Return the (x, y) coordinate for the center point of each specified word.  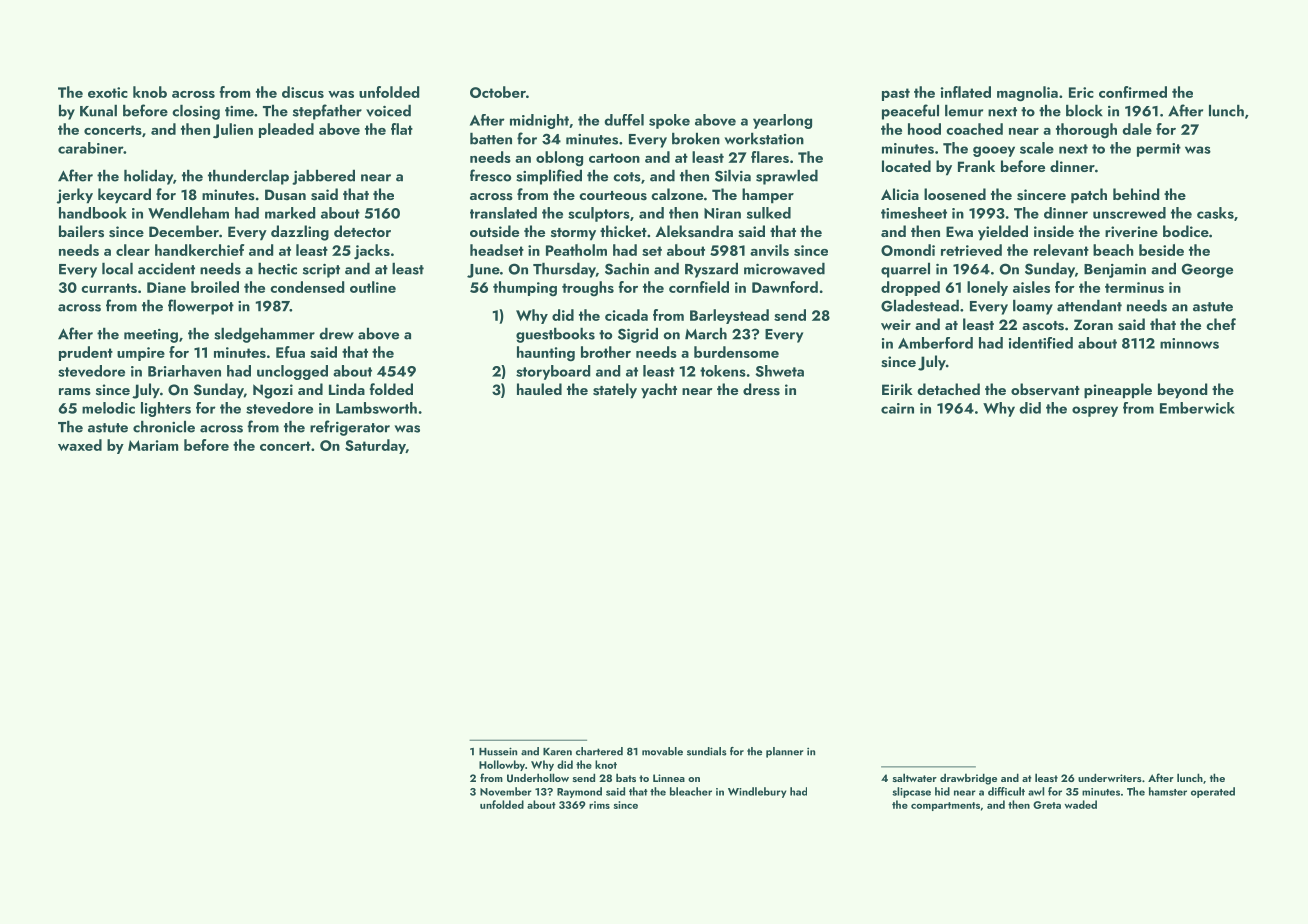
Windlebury (757, 792)
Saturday (375, 446)
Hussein (498, 751)
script (321, 271)
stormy (573, 234)
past (896, 94)
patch (1089, 196)
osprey (1095, 411)
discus (303, 92)
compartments (945, 806)
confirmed (1133, 92)
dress (761, 389)
